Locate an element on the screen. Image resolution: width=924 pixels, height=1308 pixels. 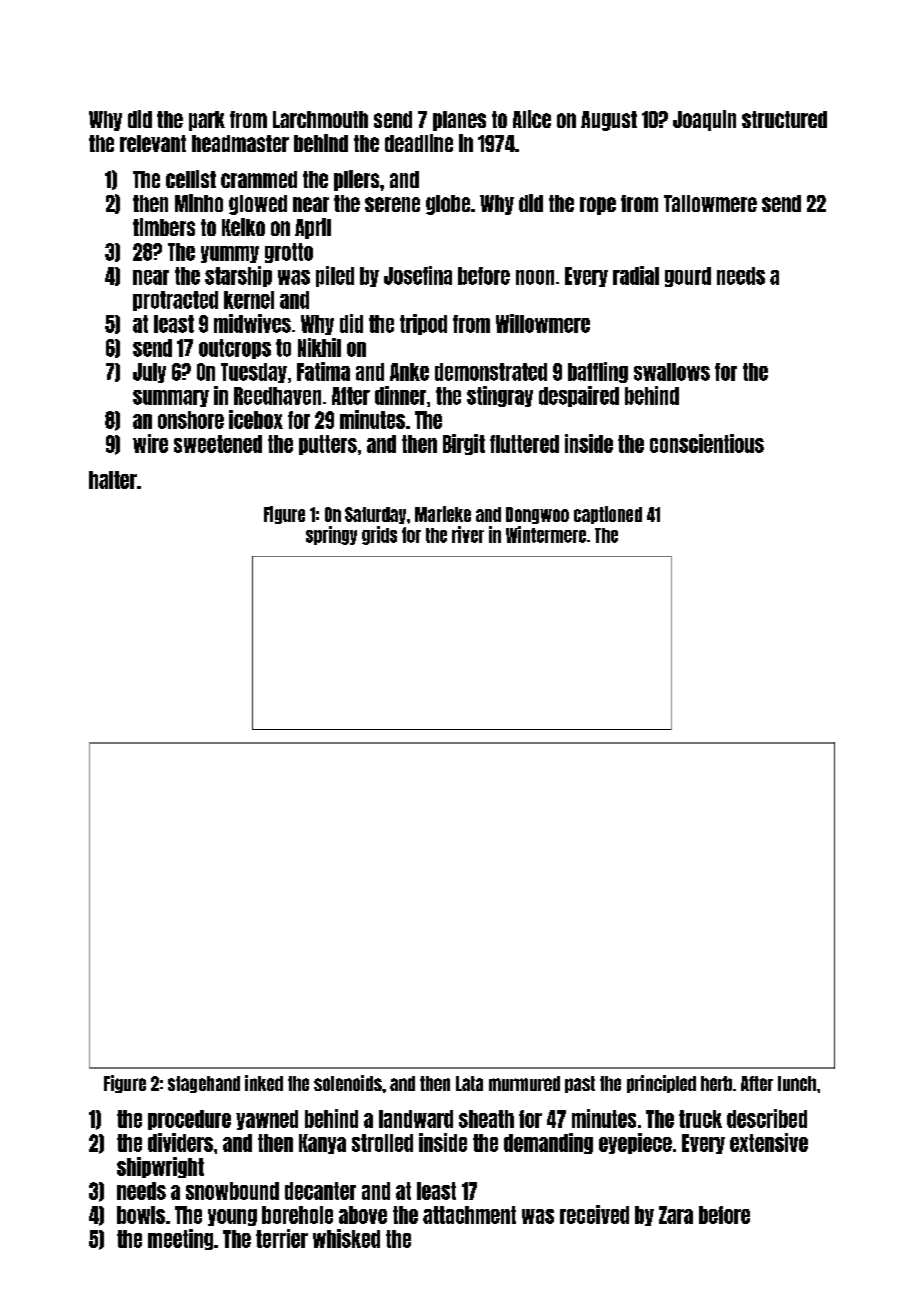
timbers is located at coordinates (164, 227).
